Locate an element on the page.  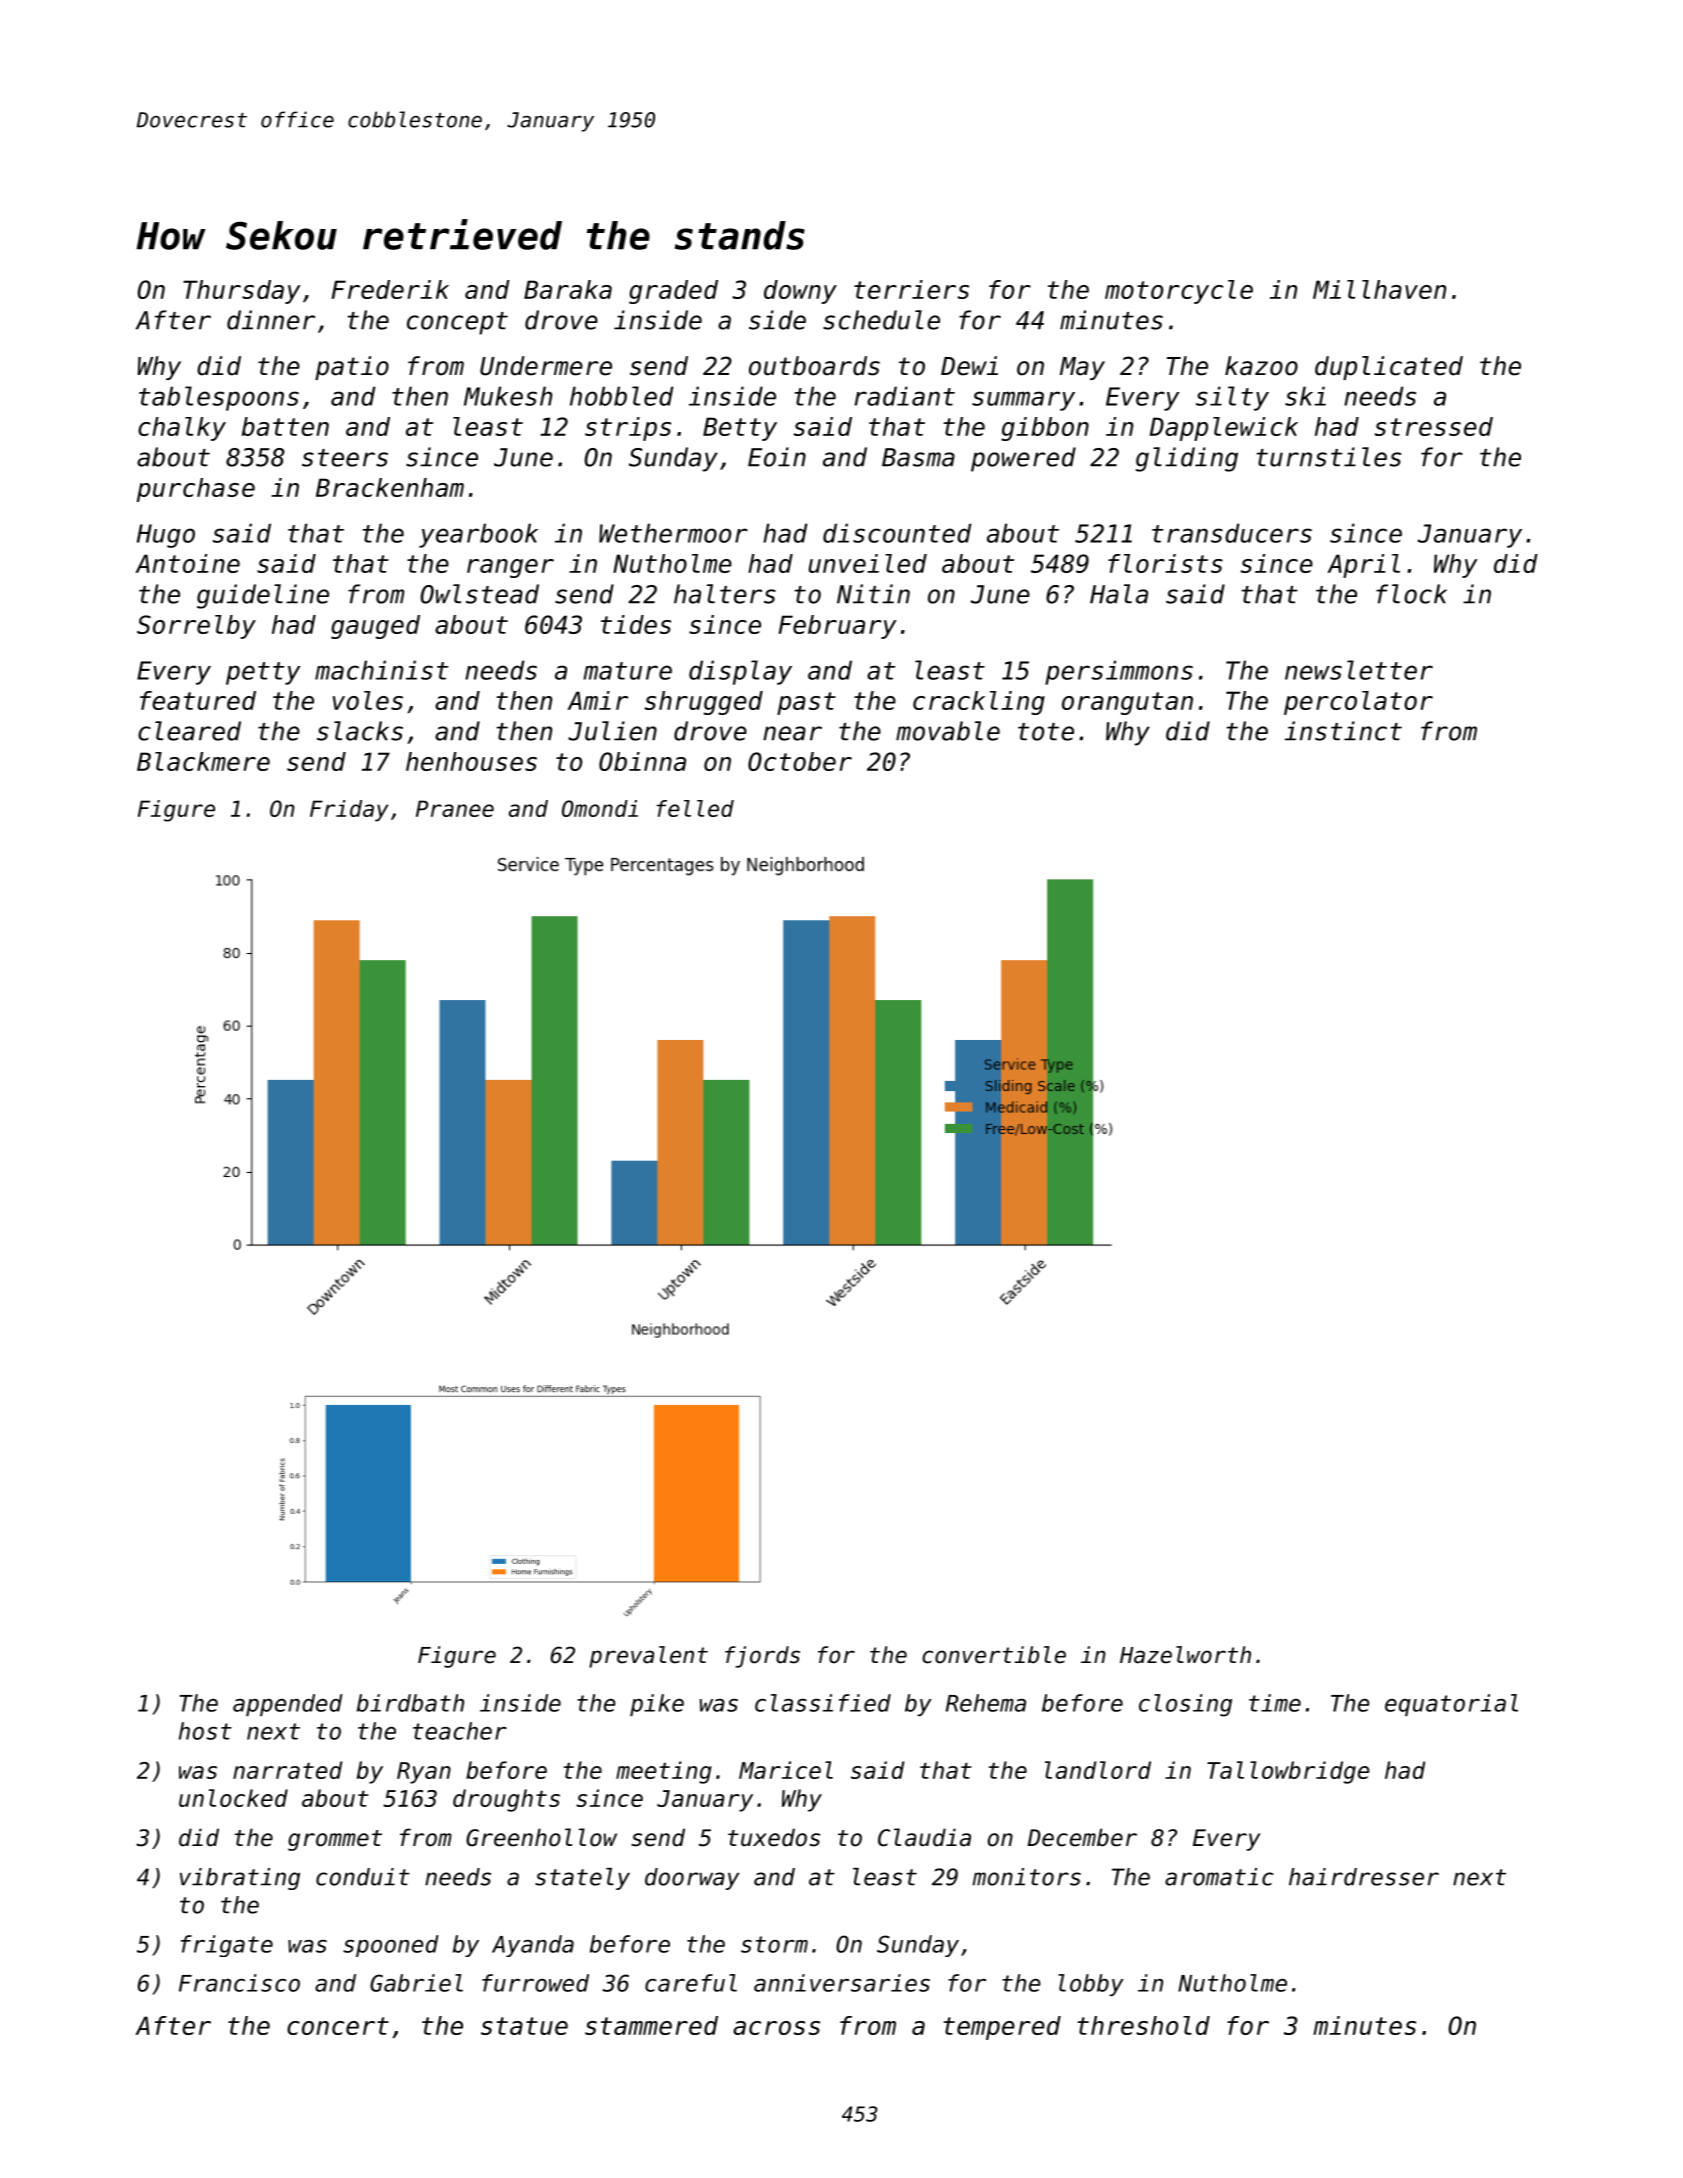
landlord is located at coordinates (1098, 1770).
